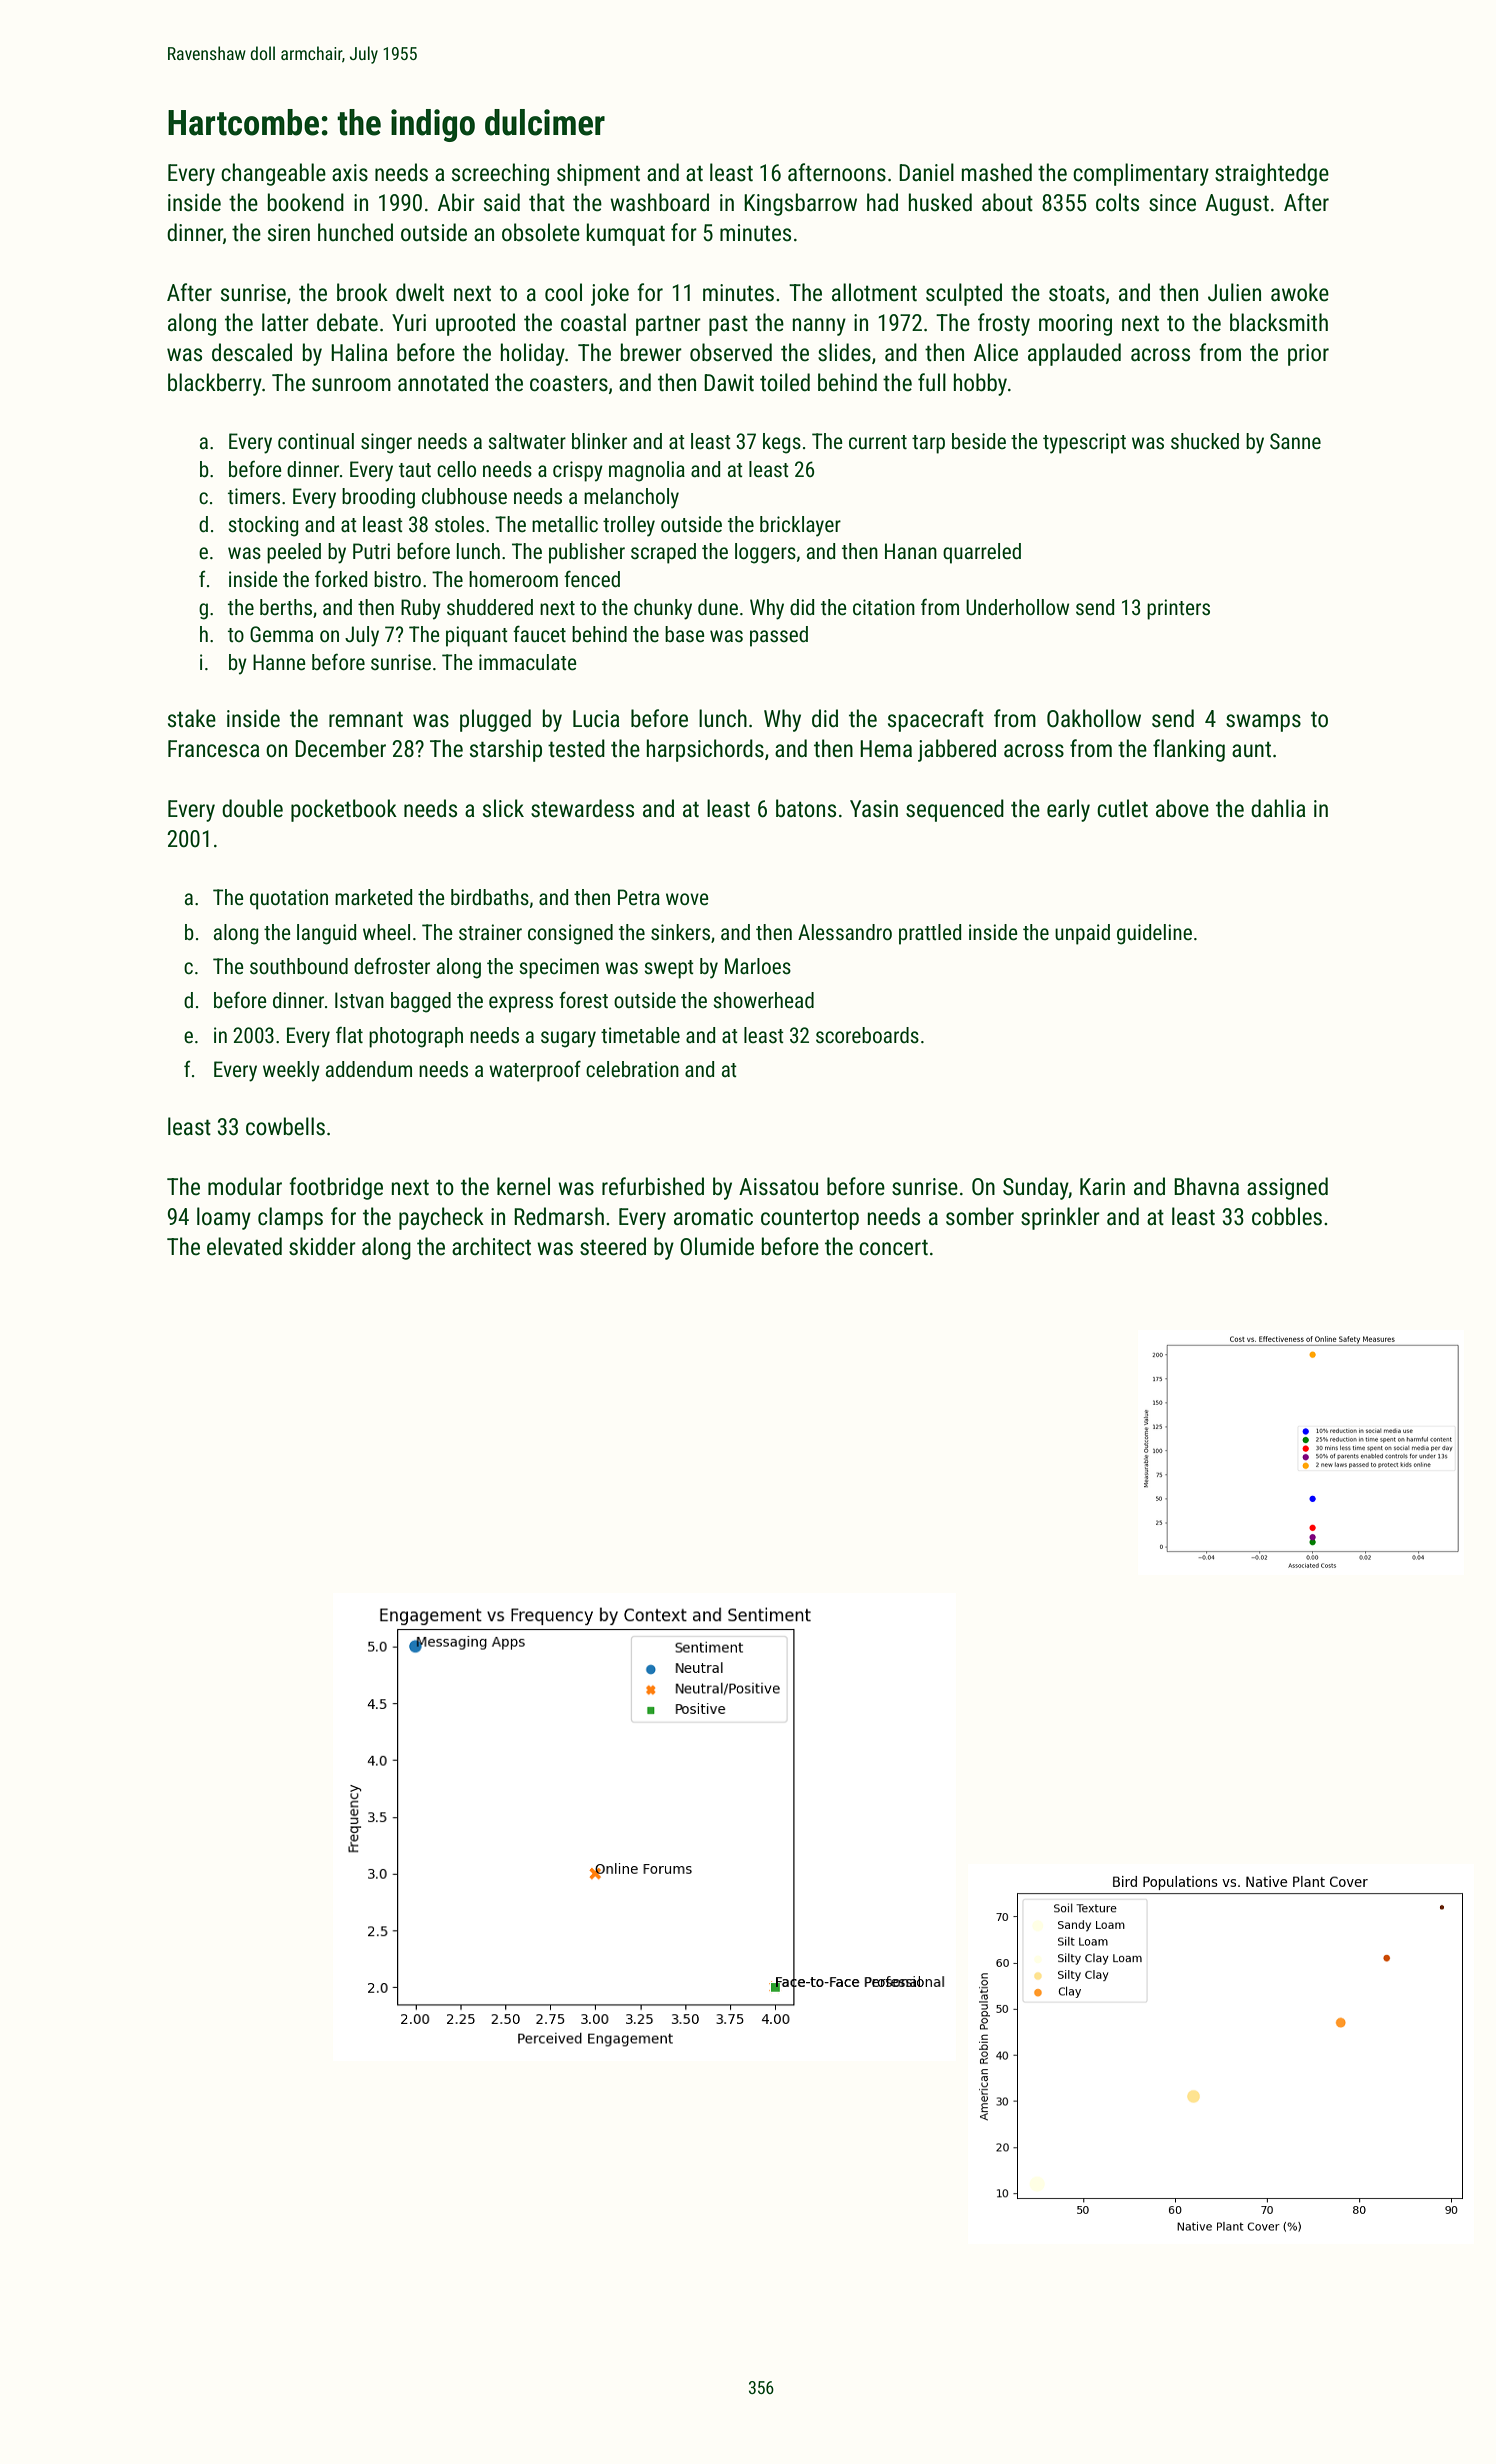  I want to click on Daniel, so click(926, 172).
